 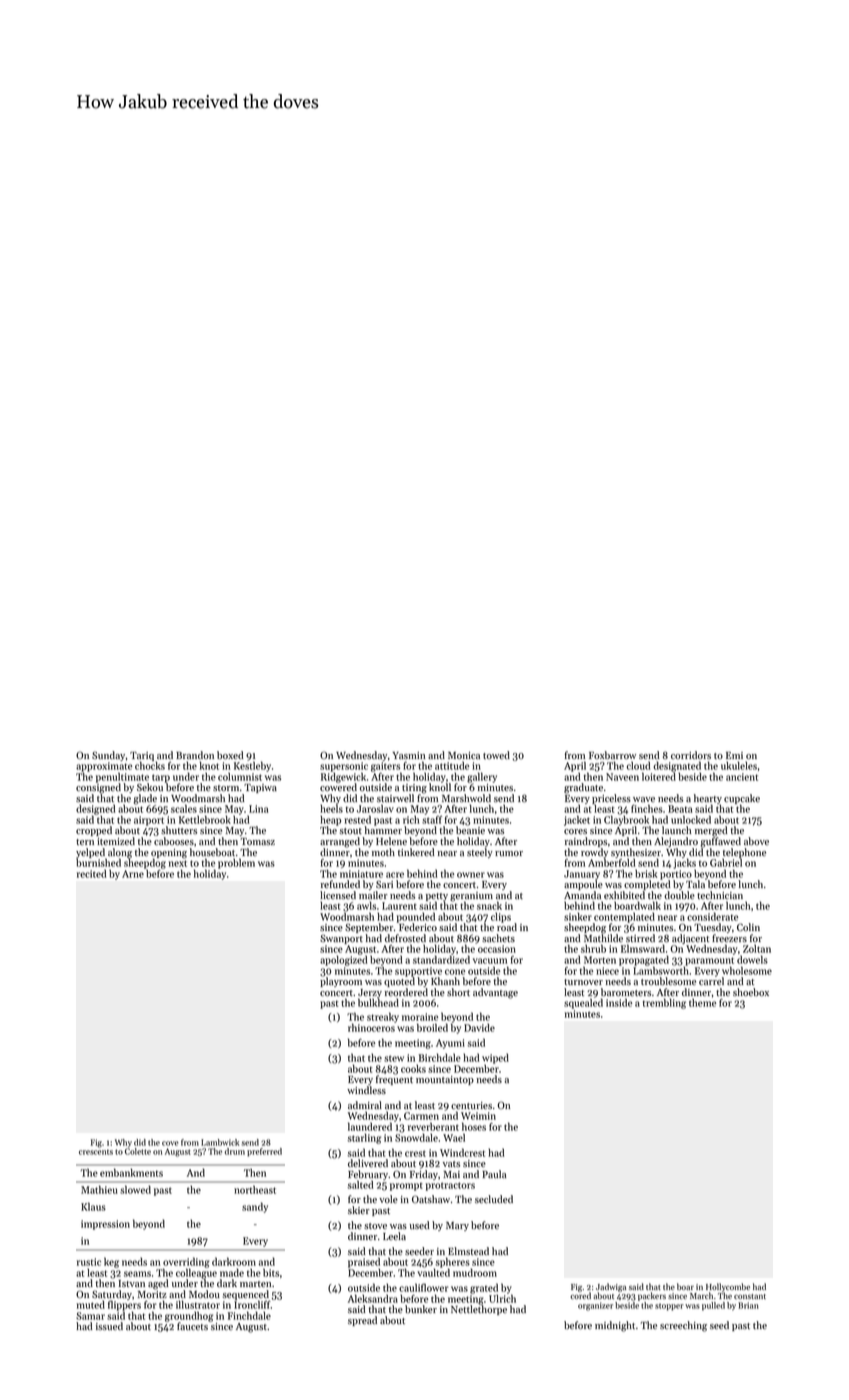 I want to click on cove, so click(x=170, y=1143).
